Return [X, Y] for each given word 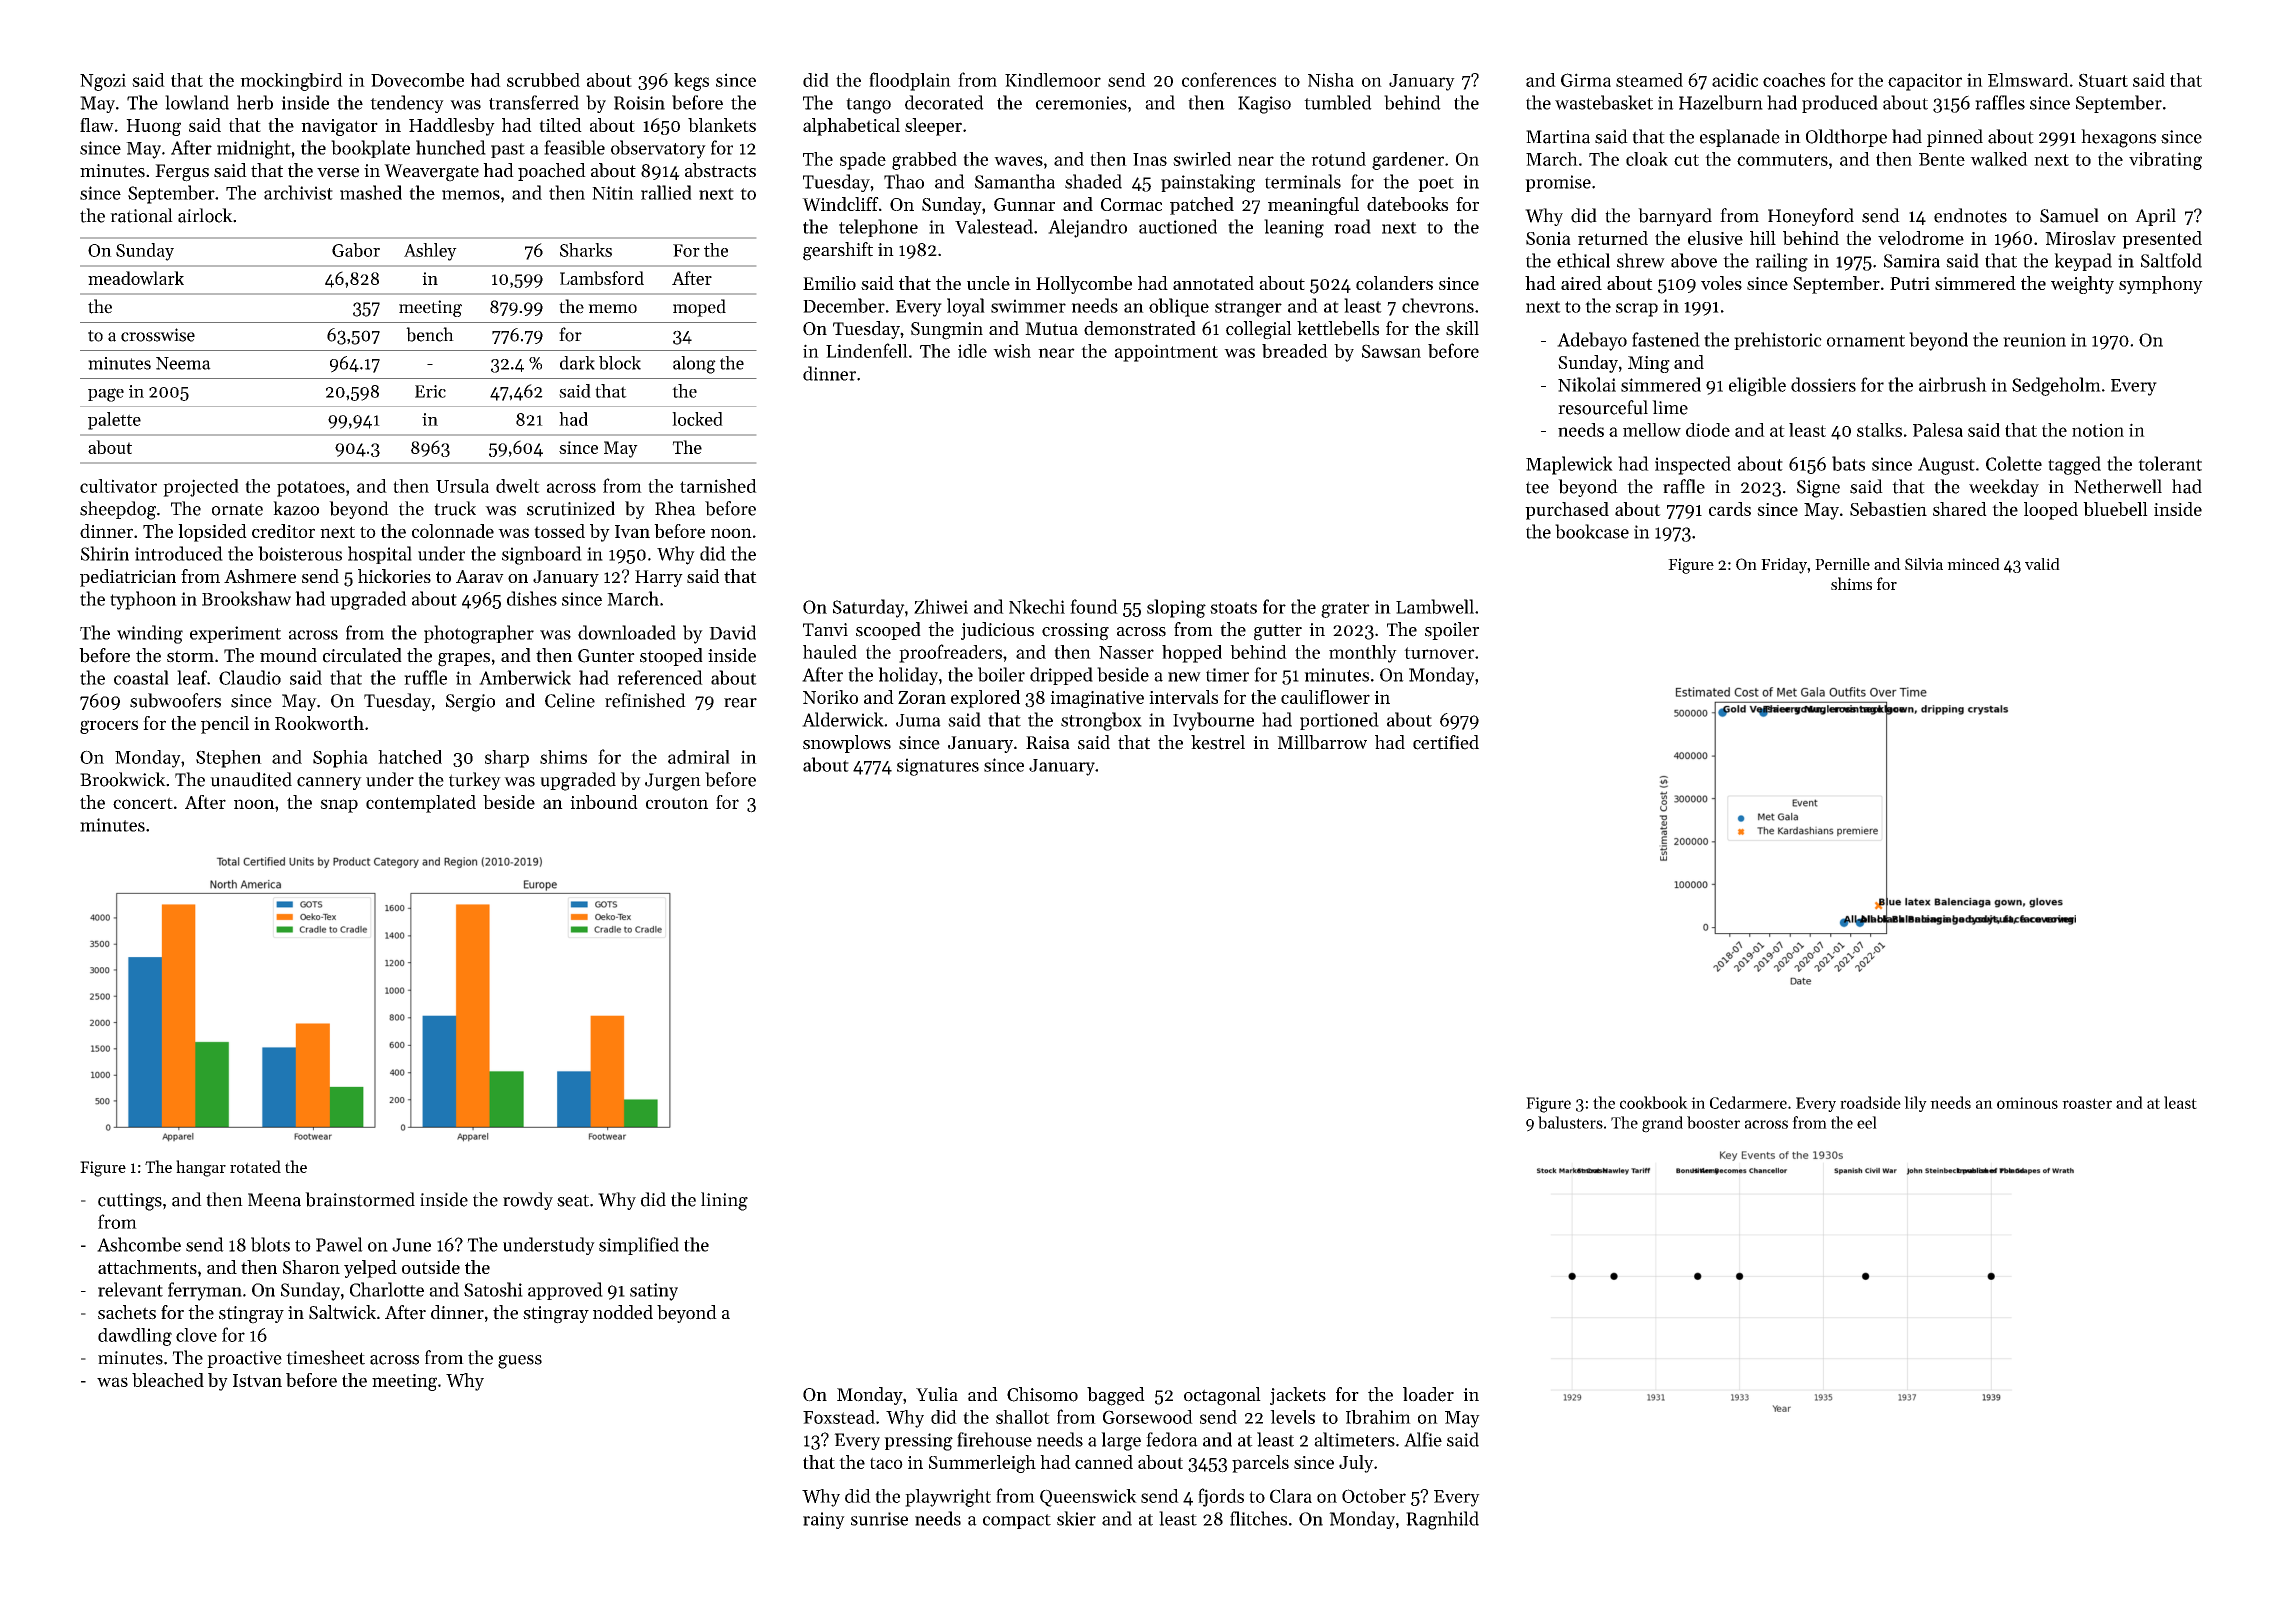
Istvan [257, 1380]
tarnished [718, 486]
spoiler [1452, 631]
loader [1428, 1394]
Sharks [586, 250]
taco [886, 1463]
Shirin [105, 553]
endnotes [1970, 215]
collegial [1259, 330]
